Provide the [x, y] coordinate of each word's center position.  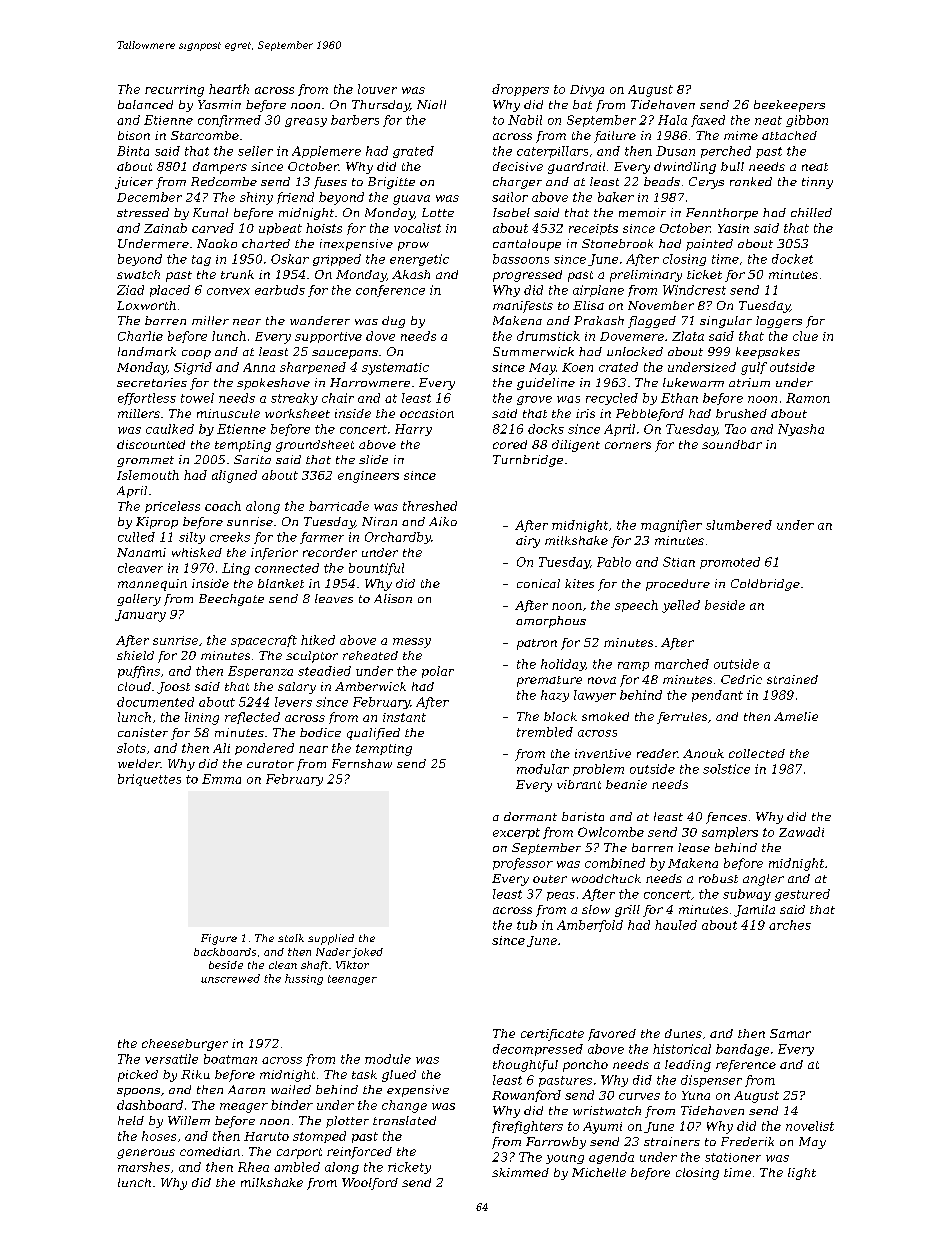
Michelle [599, 1172]
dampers [220, 168]
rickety [409, 1168]
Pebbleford [650, 415]
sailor [510, 197]
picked [138, 1076]
